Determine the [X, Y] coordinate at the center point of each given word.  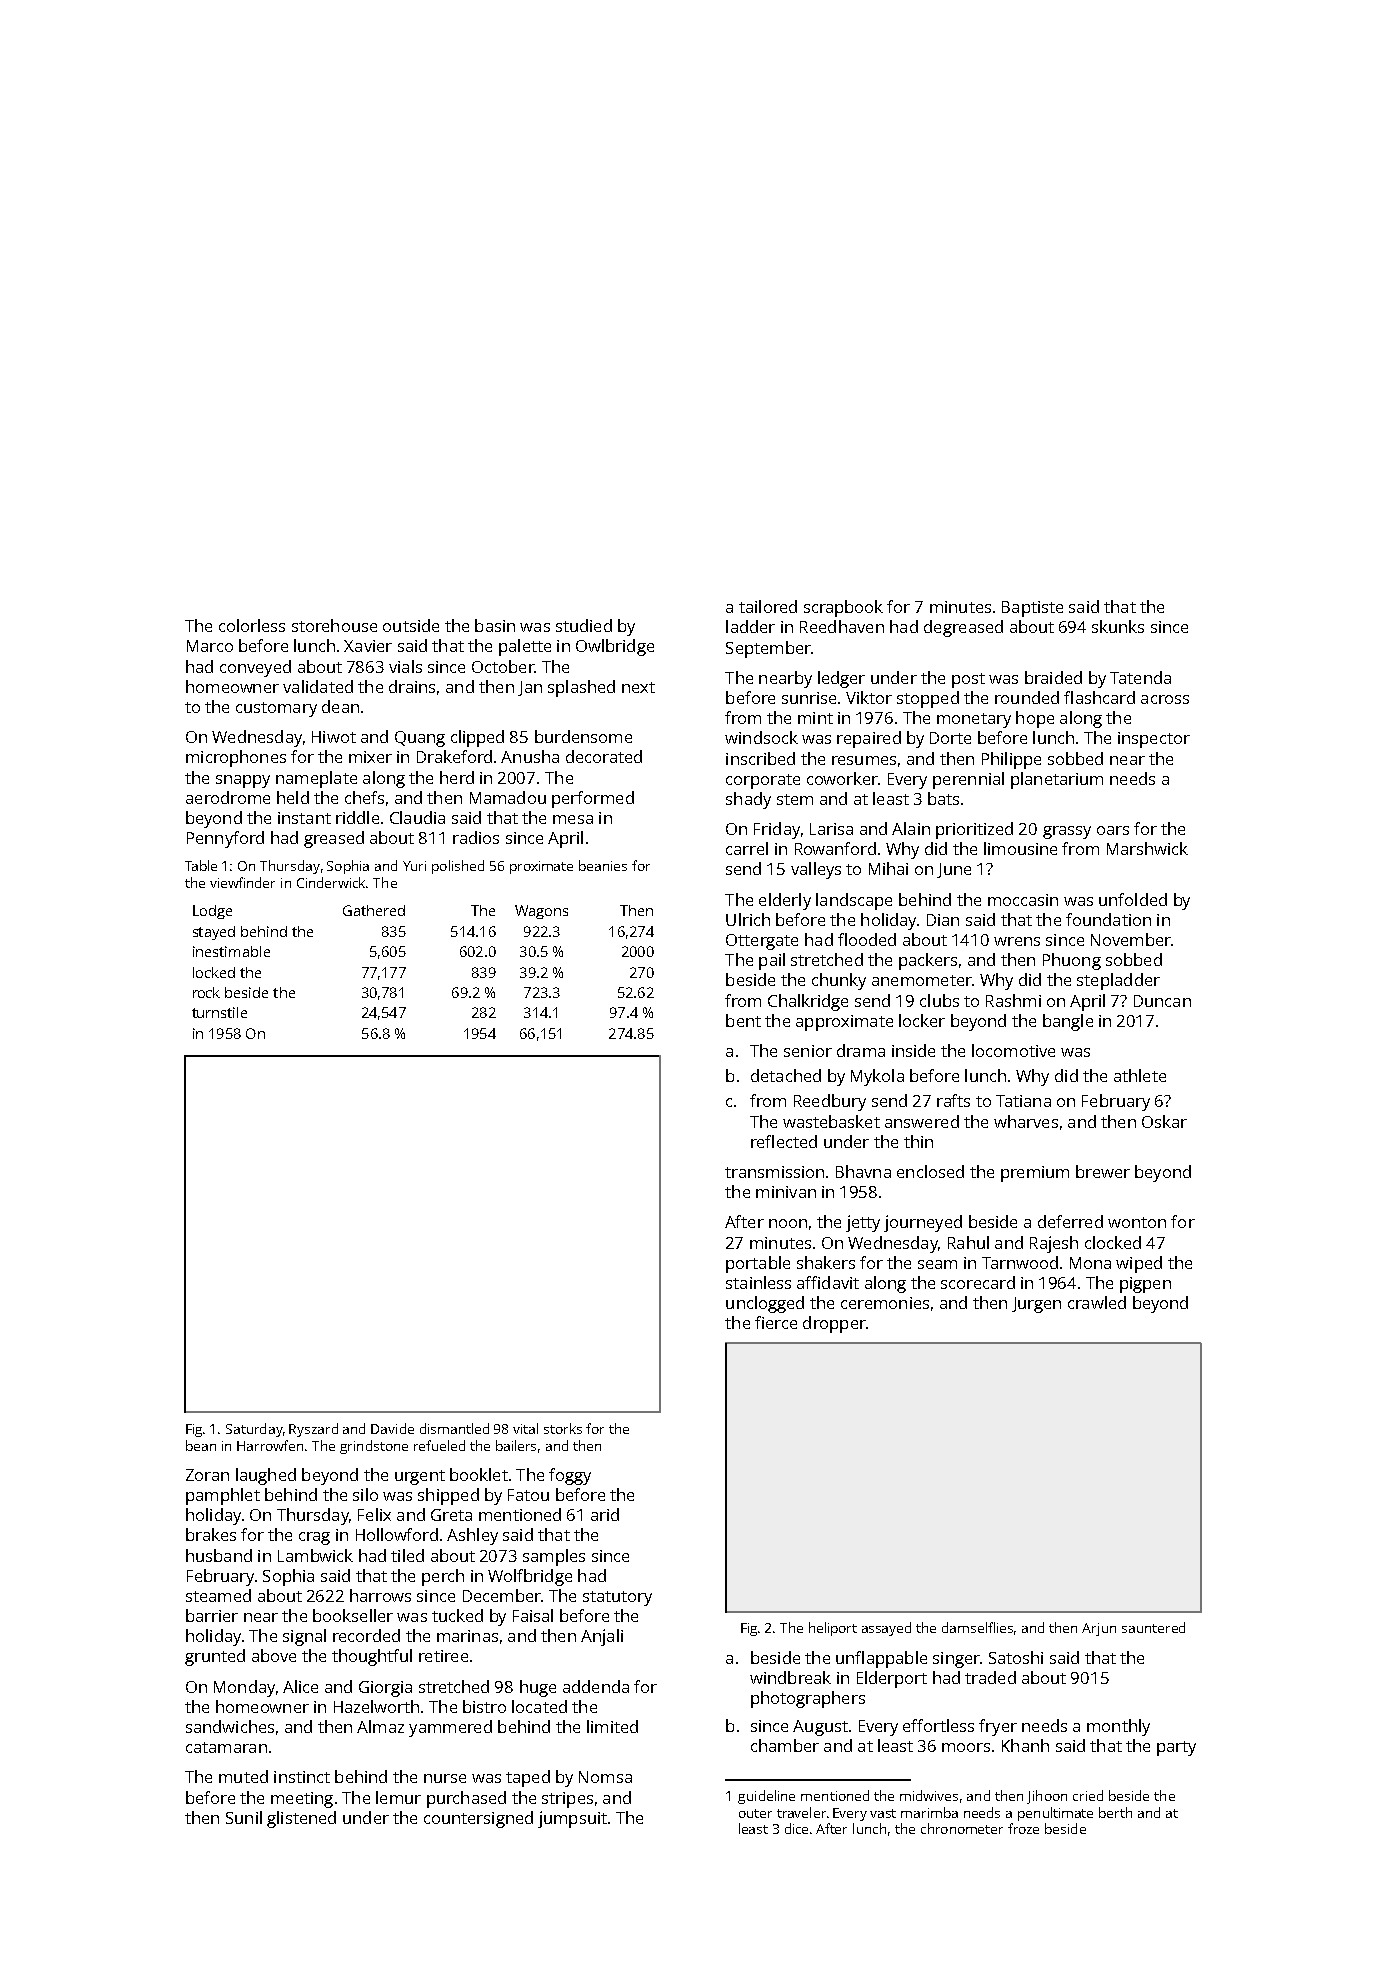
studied [584, 625]
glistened [301, 1819]
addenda [596, 1686]
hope [1035, 719]
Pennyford [225, 839]
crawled [1097, 1302]
